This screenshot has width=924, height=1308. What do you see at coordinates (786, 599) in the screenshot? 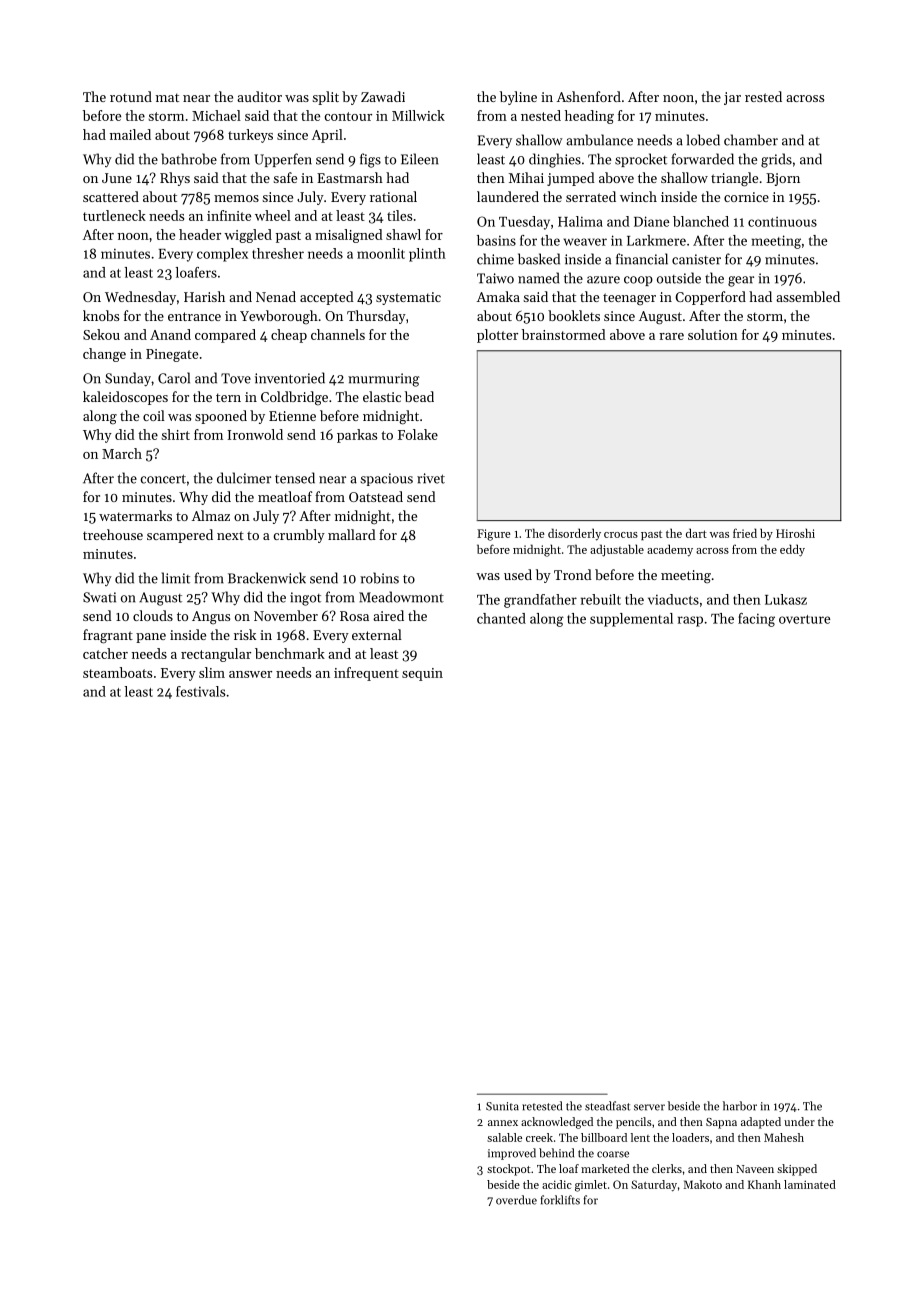
I see `Lukasz` at bounding box center [786, 599].
